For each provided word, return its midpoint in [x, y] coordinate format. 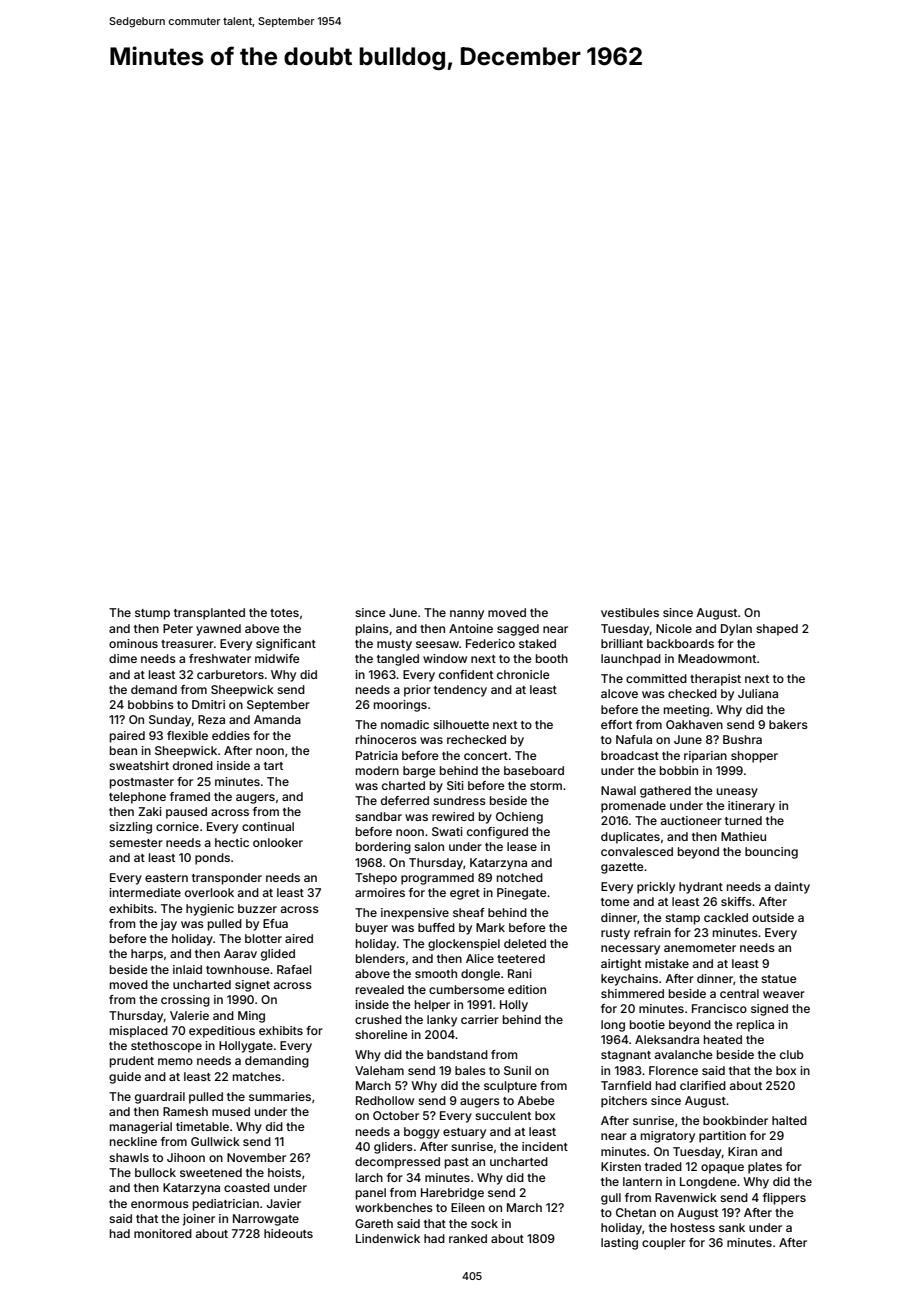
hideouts [288, 1233]
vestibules [630, 612]
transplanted [209, 614]
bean [123, 750]
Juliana [758, 693]
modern [377, 770]
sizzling [130, 828]
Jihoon [186, 1157]
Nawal [618, 790]
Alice [480, 958]
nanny [467, 615]
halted [789, 1120]
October [396, 1115]
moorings [400, 706]
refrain [652, 932]
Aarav [240, 953]
